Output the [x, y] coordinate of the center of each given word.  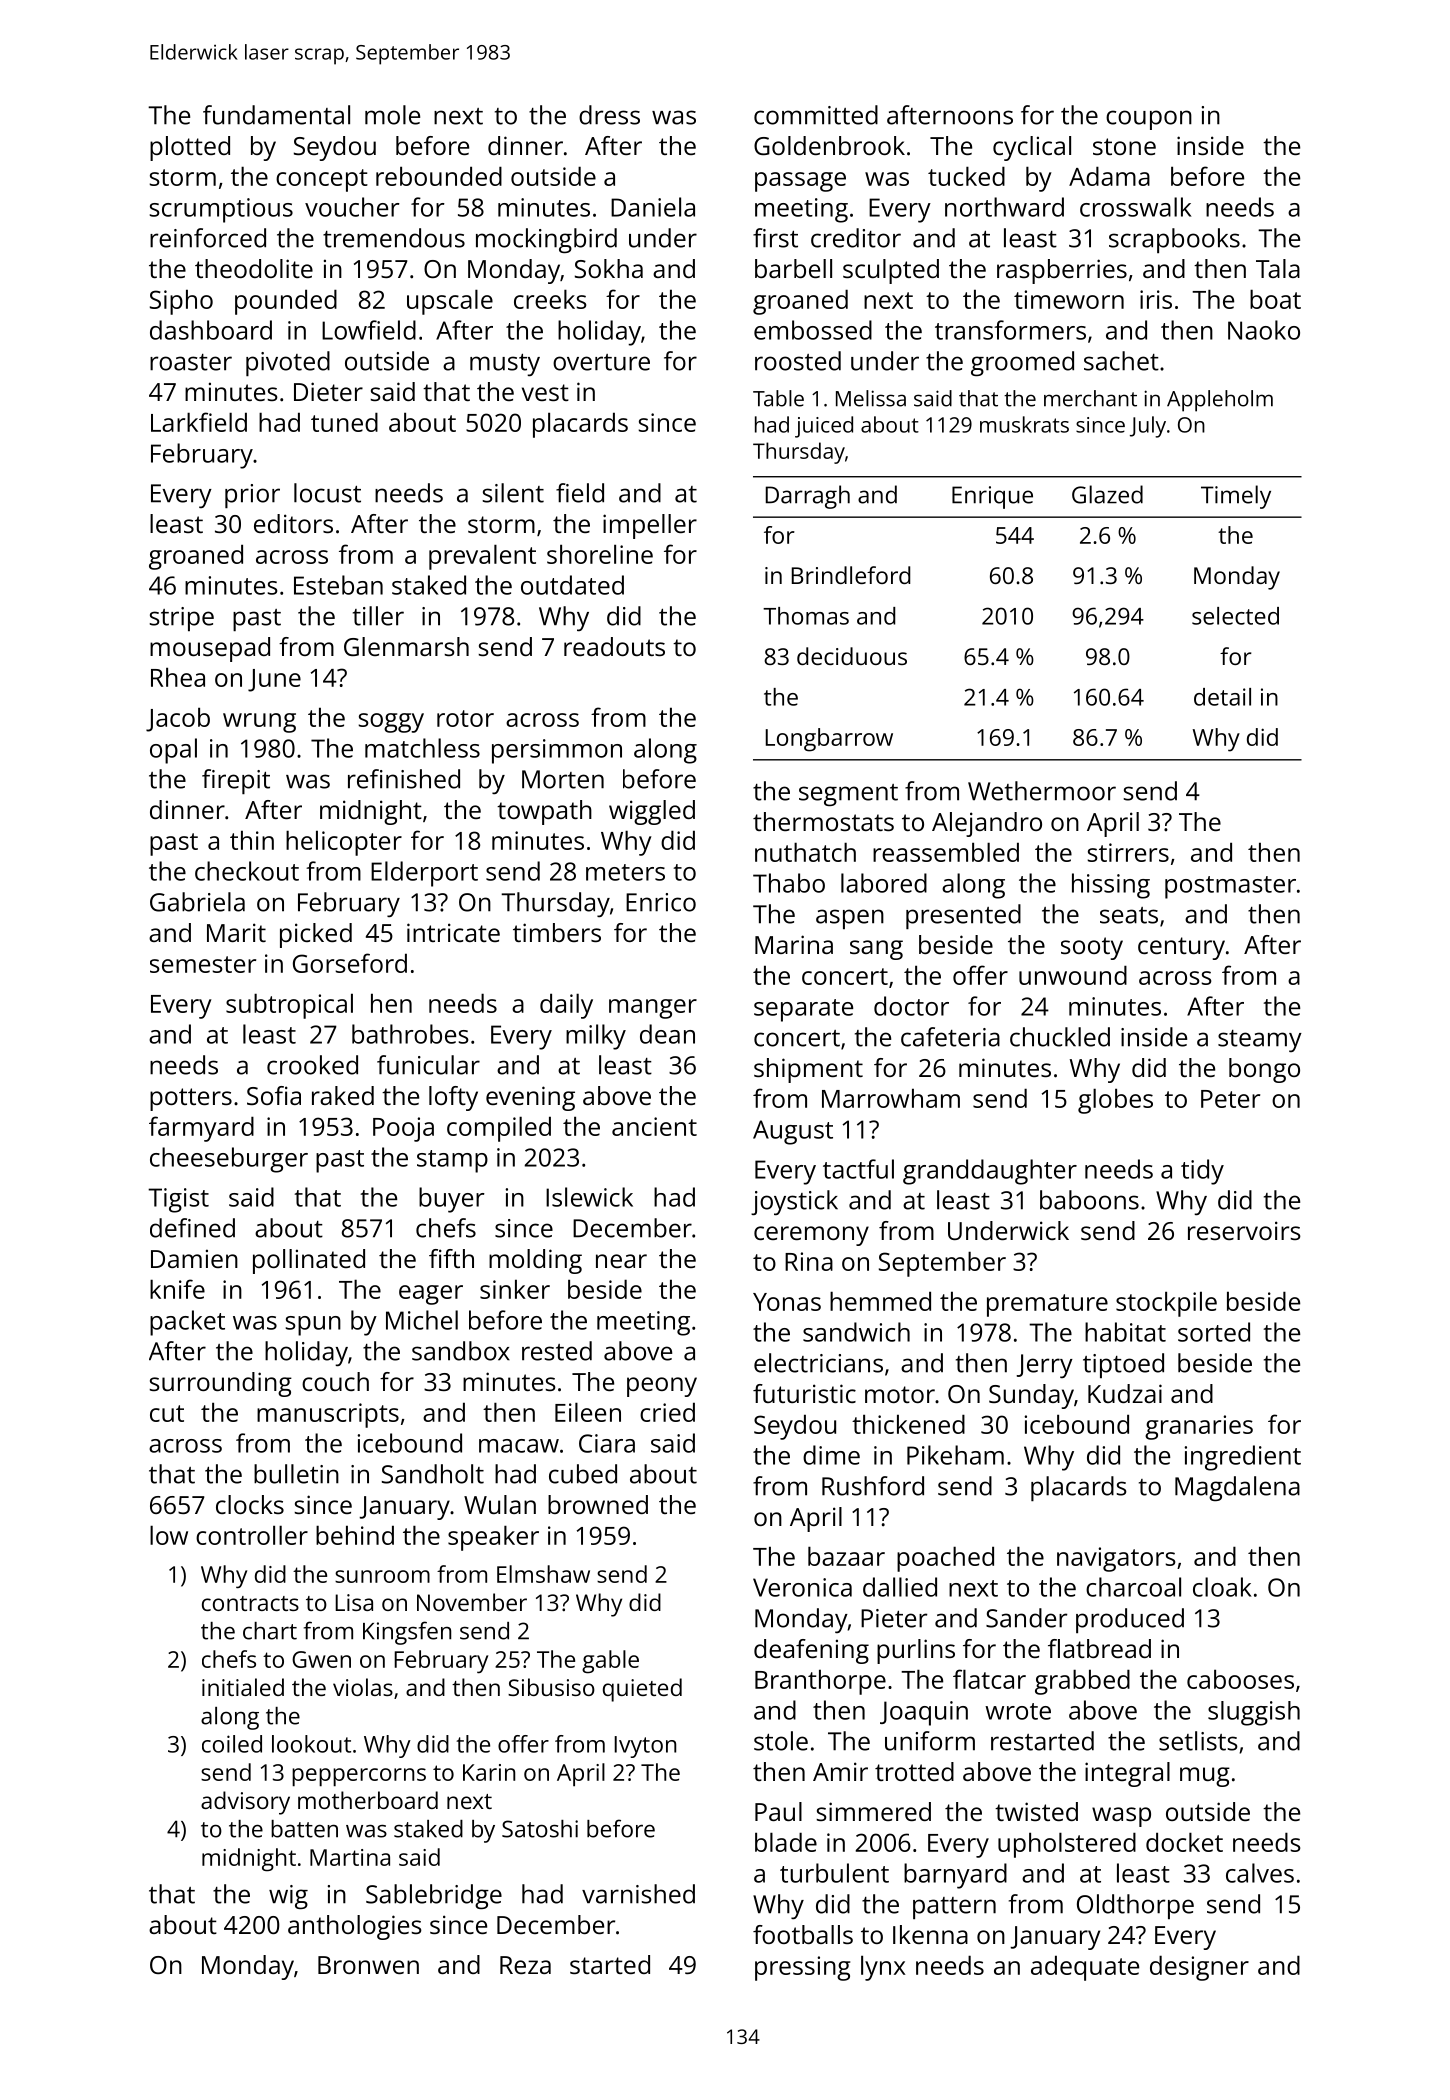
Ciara [607, 1443]
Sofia [274, 1095]
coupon [1149, 120]
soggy [391, 723]
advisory [245, 1803]
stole [781, 1741]
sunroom [382, 1576]
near [621, 1261]
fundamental [276, 115]
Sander [1026, 1618]
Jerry [1044, 1366]
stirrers [1128, 852]
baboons [1089, 1200]
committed [816, 115]
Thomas [806, 616]
